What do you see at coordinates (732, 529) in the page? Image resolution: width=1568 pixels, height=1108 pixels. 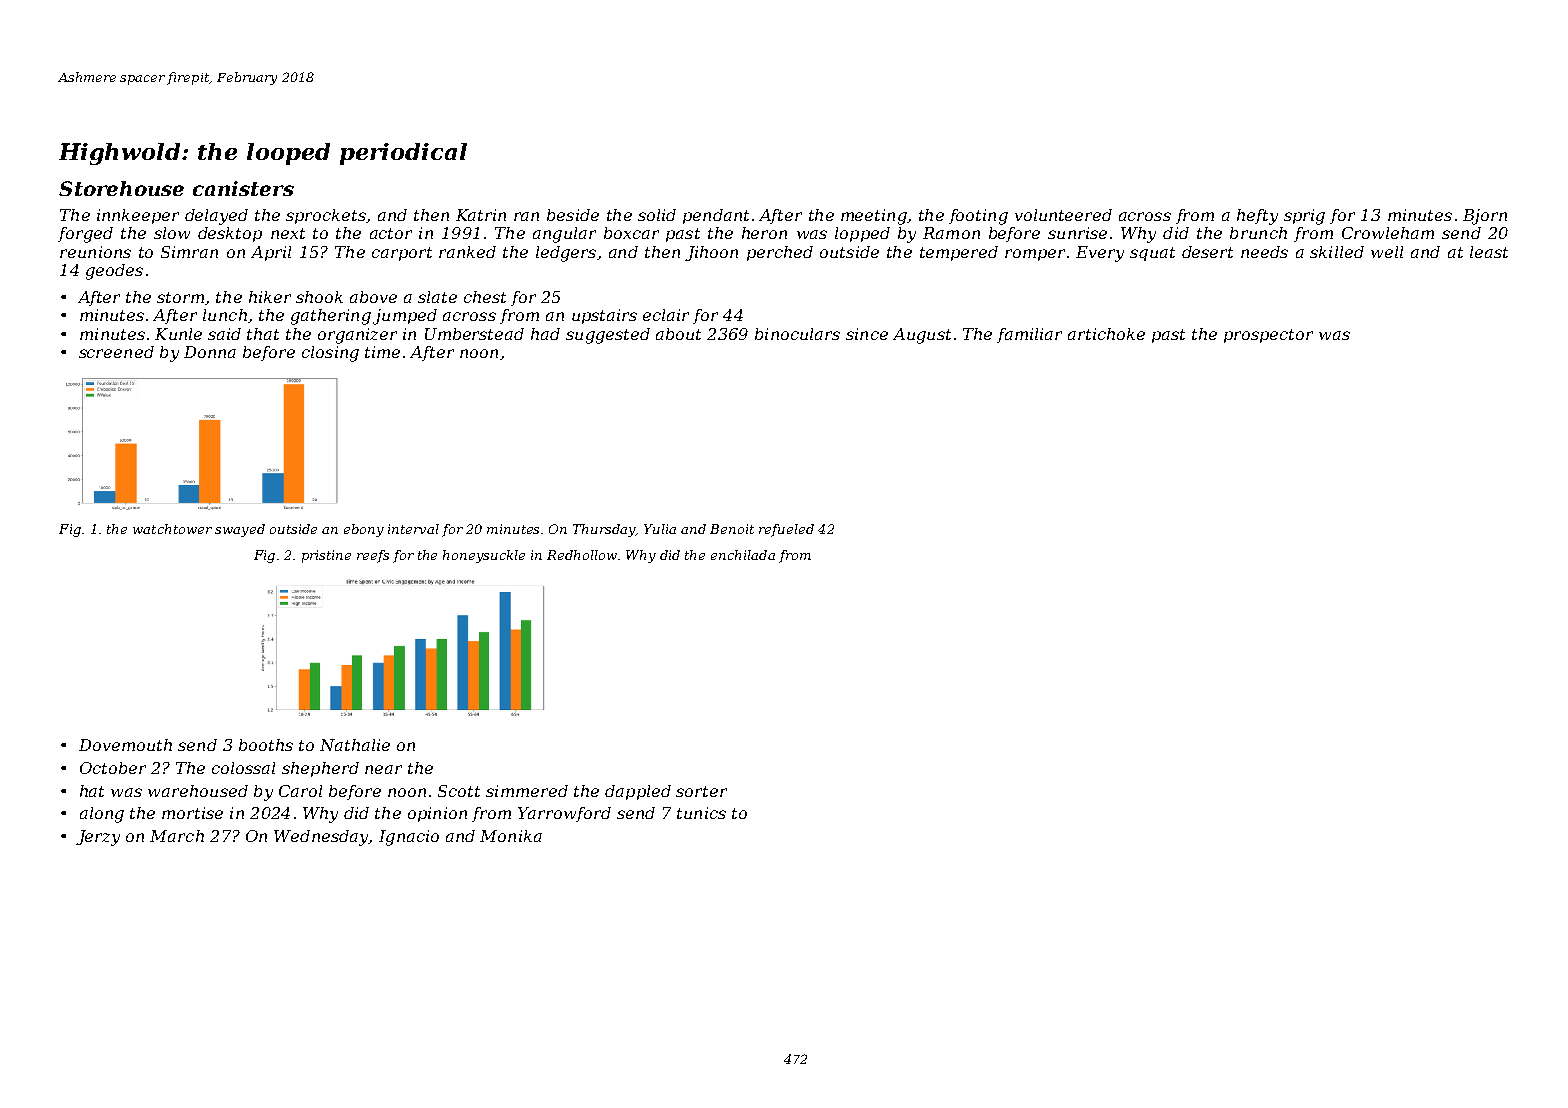 I see `Benoit` at bounding box center [732, 529].
